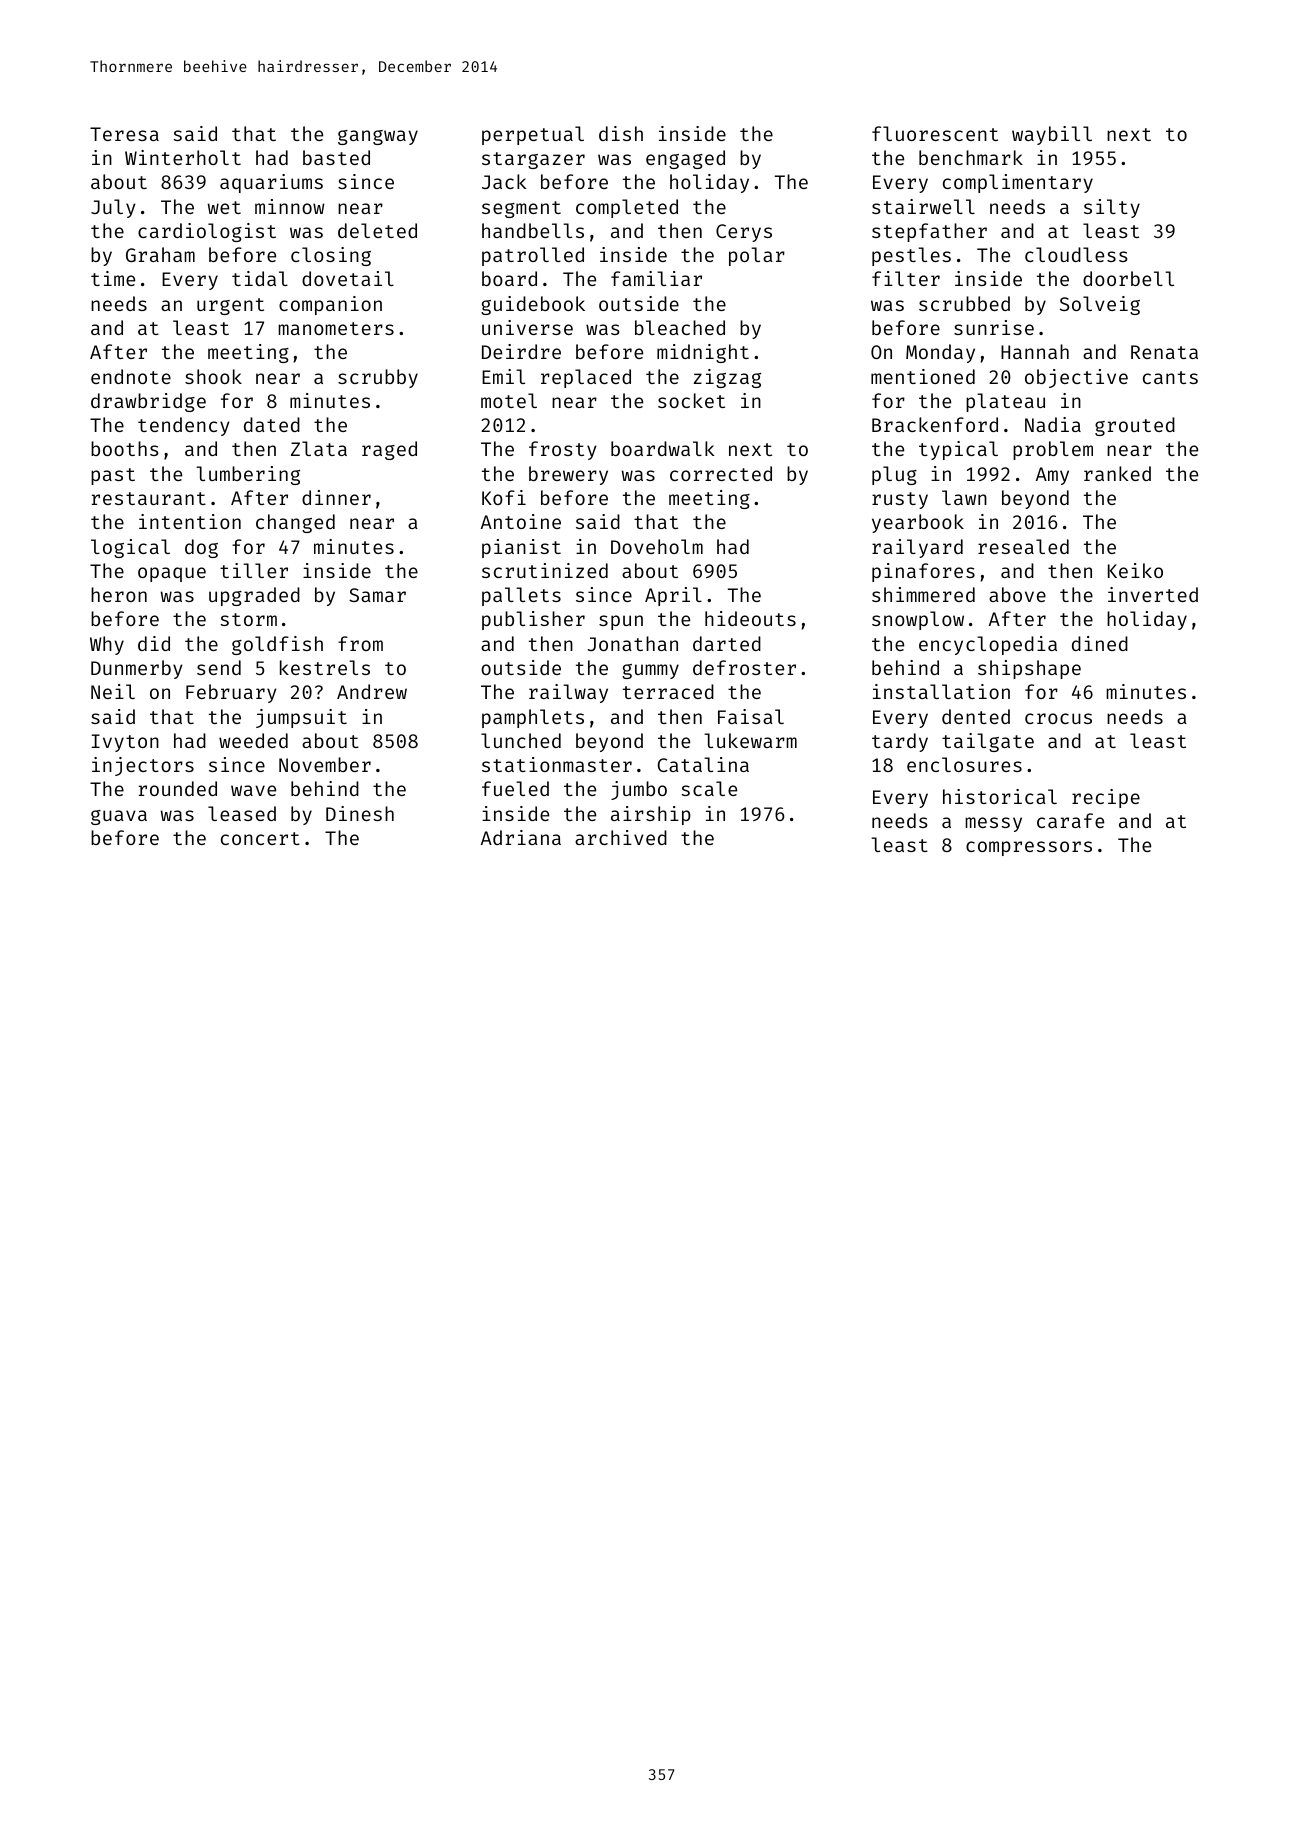 The width and height of the document is (1296, 1832). What do you see at coordinates (703, 353) in the document?
I see `midnight` at bounding box center [703, 353].
